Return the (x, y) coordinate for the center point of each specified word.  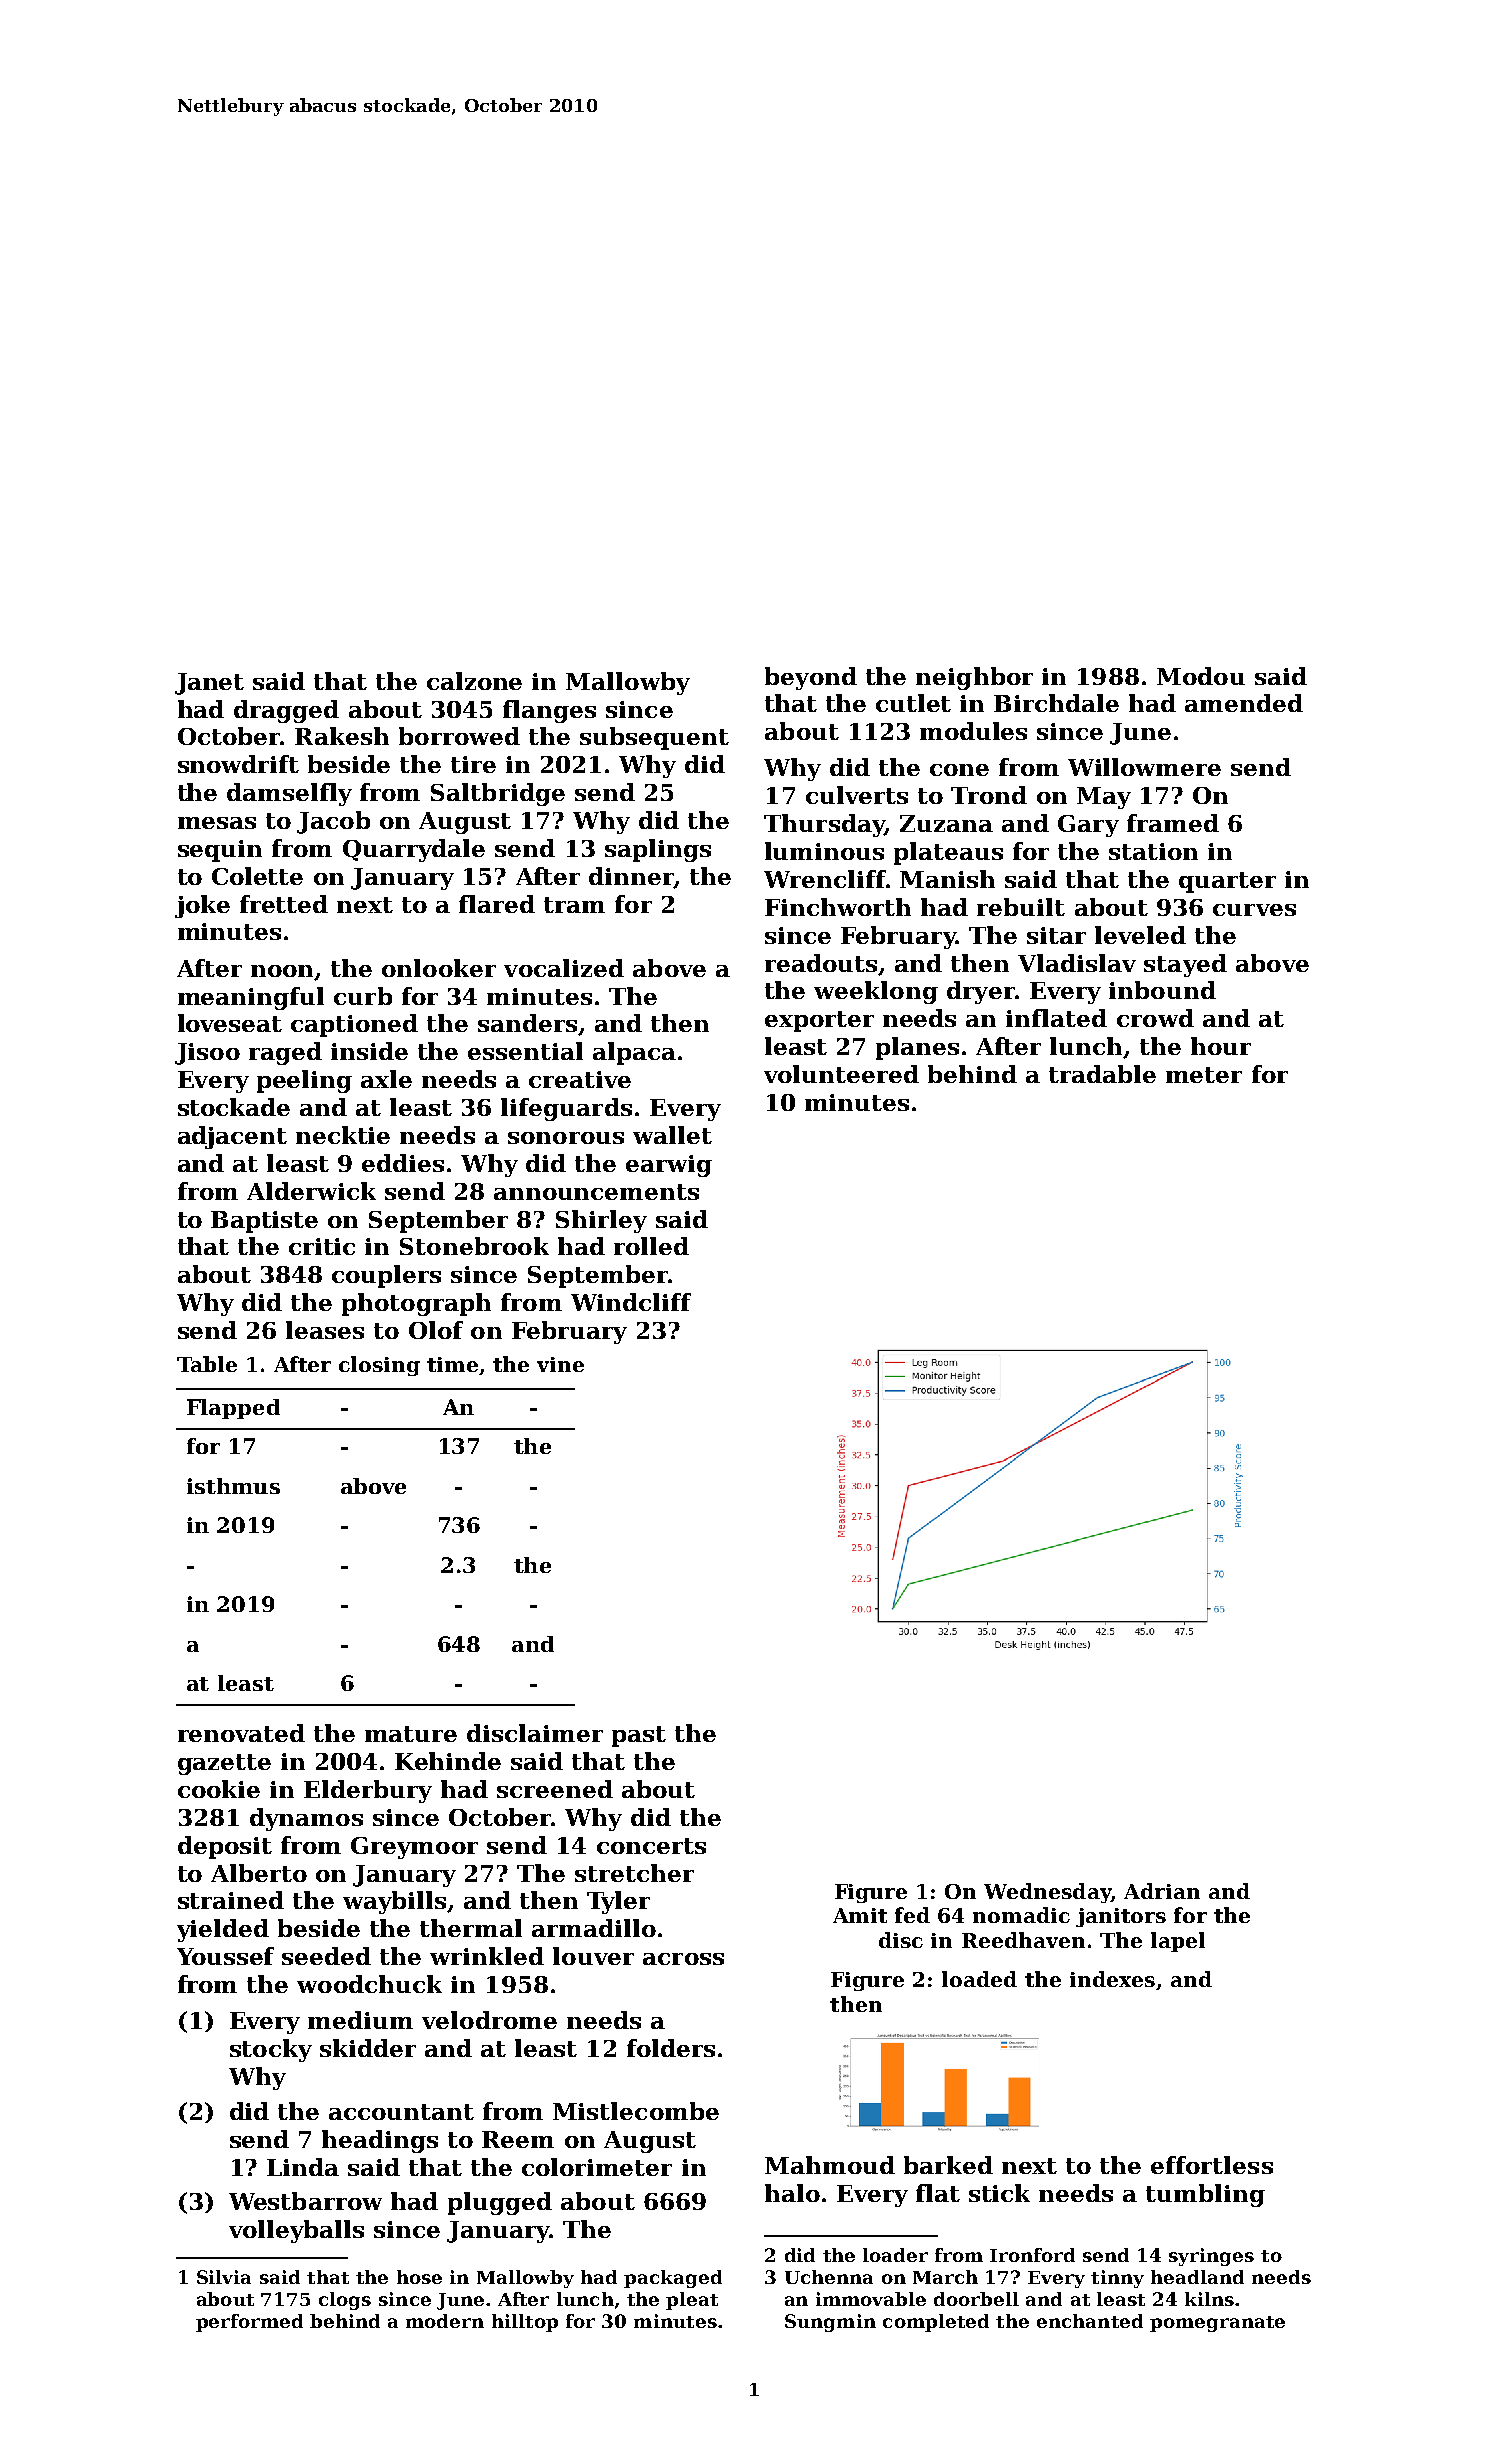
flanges (549, 711)
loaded (979, 1979)
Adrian (1162, 1891)
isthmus (233, 1486)
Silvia (224, 2277)
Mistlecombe (636, 2111)
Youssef (225, 1956)
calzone (474, 681)
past (639, 1736)
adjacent (232, 1137)
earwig (669, 1166)
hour (1221, 1046)
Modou (1201, 676)
